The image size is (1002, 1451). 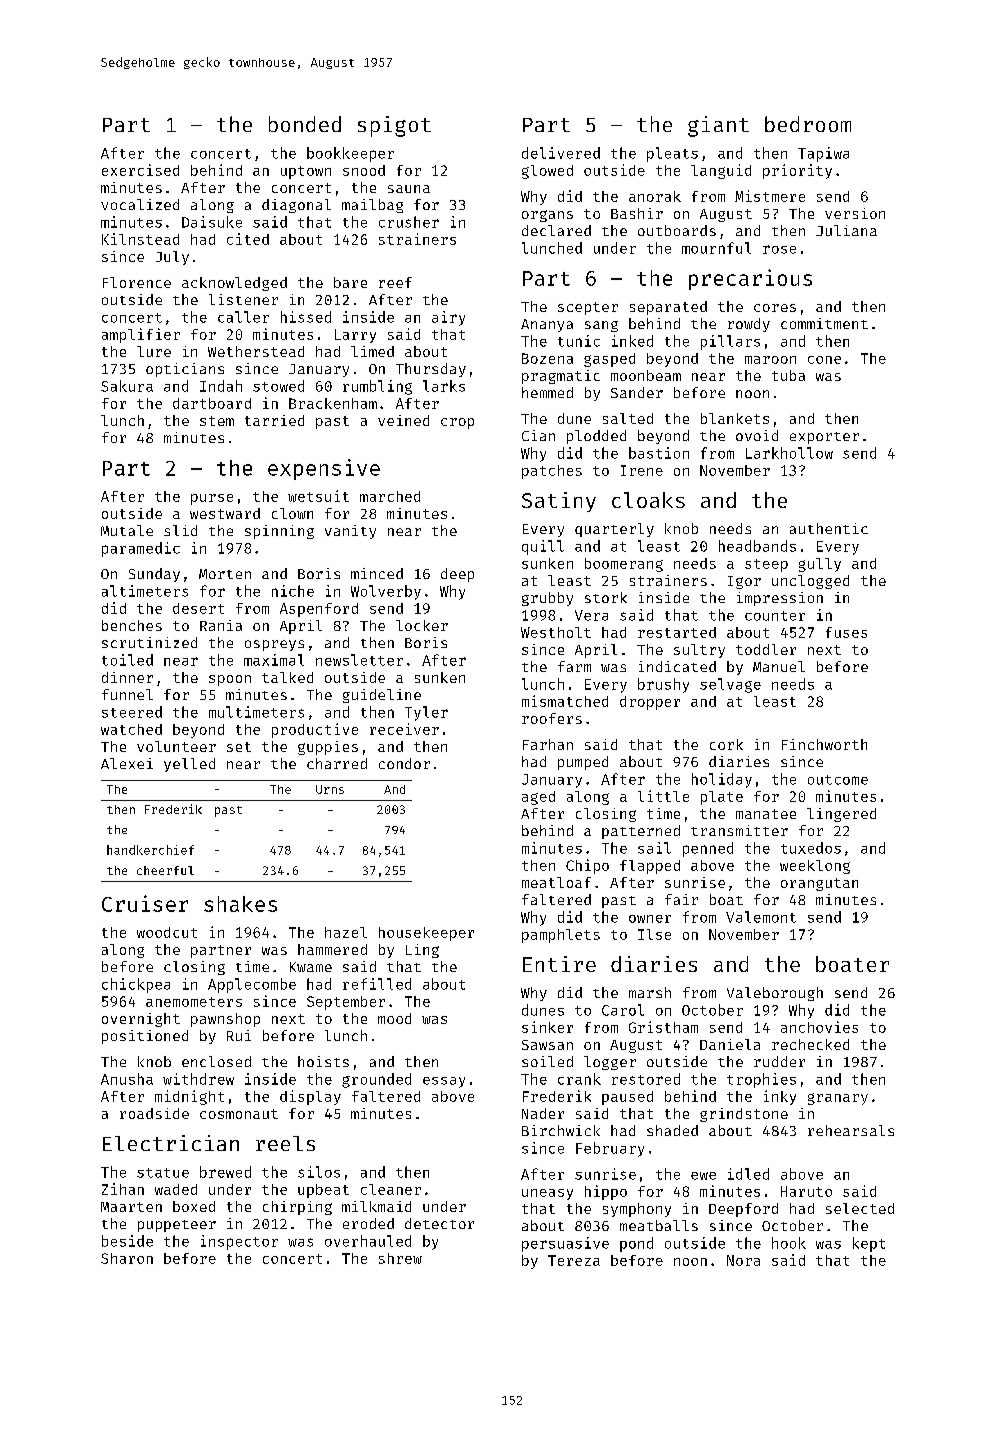 I want to click on outcome, so click(x=838, y=780).
